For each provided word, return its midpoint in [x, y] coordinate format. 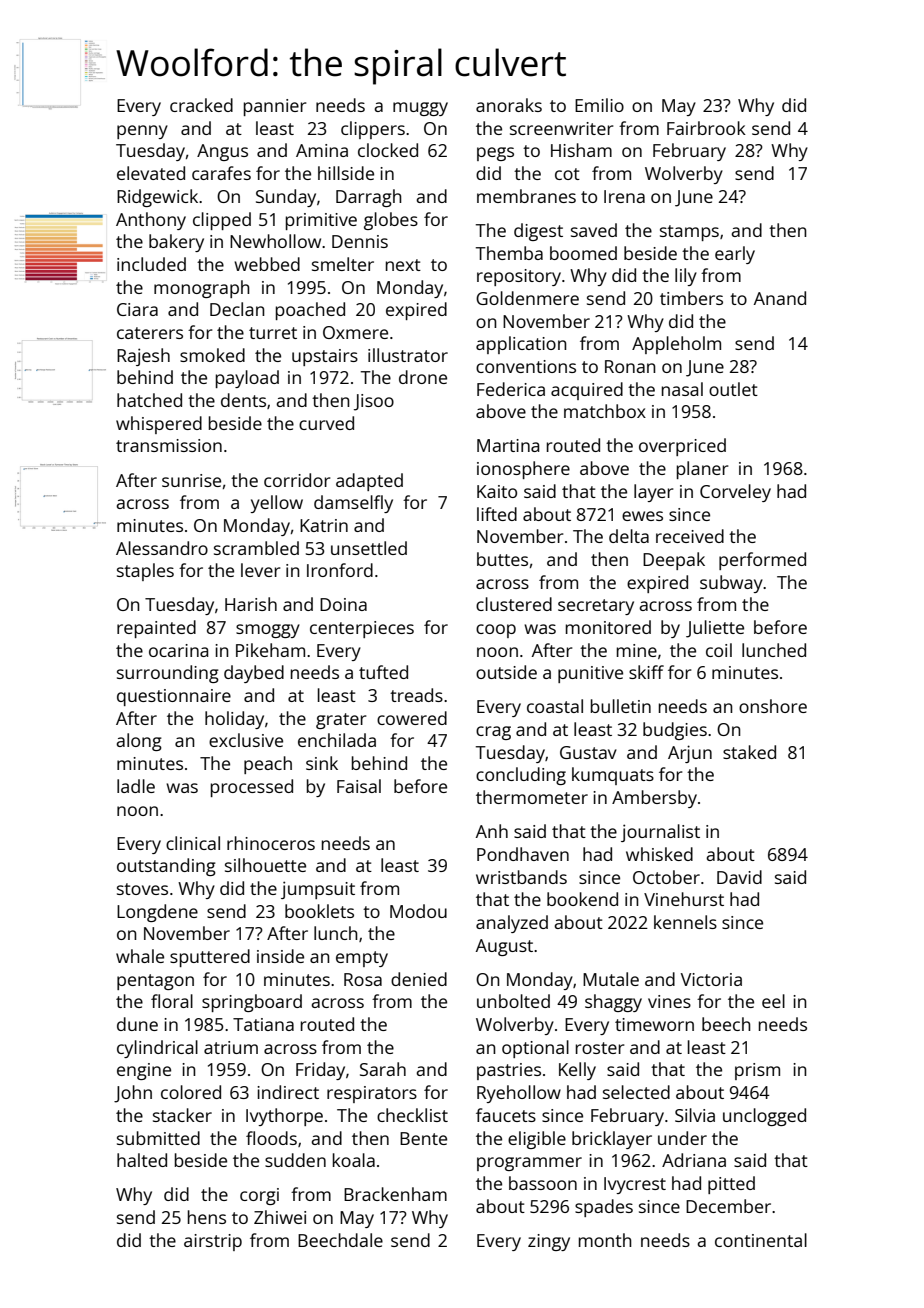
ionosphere [523, 470]
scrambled [256, 548]
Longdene [157, 913]
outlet [733, 389]
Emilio [599, 105]
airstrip [213, 1242]
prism [757, 1071]
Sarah [383, 1069]
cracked [201, 105]
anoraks [509, 105]
